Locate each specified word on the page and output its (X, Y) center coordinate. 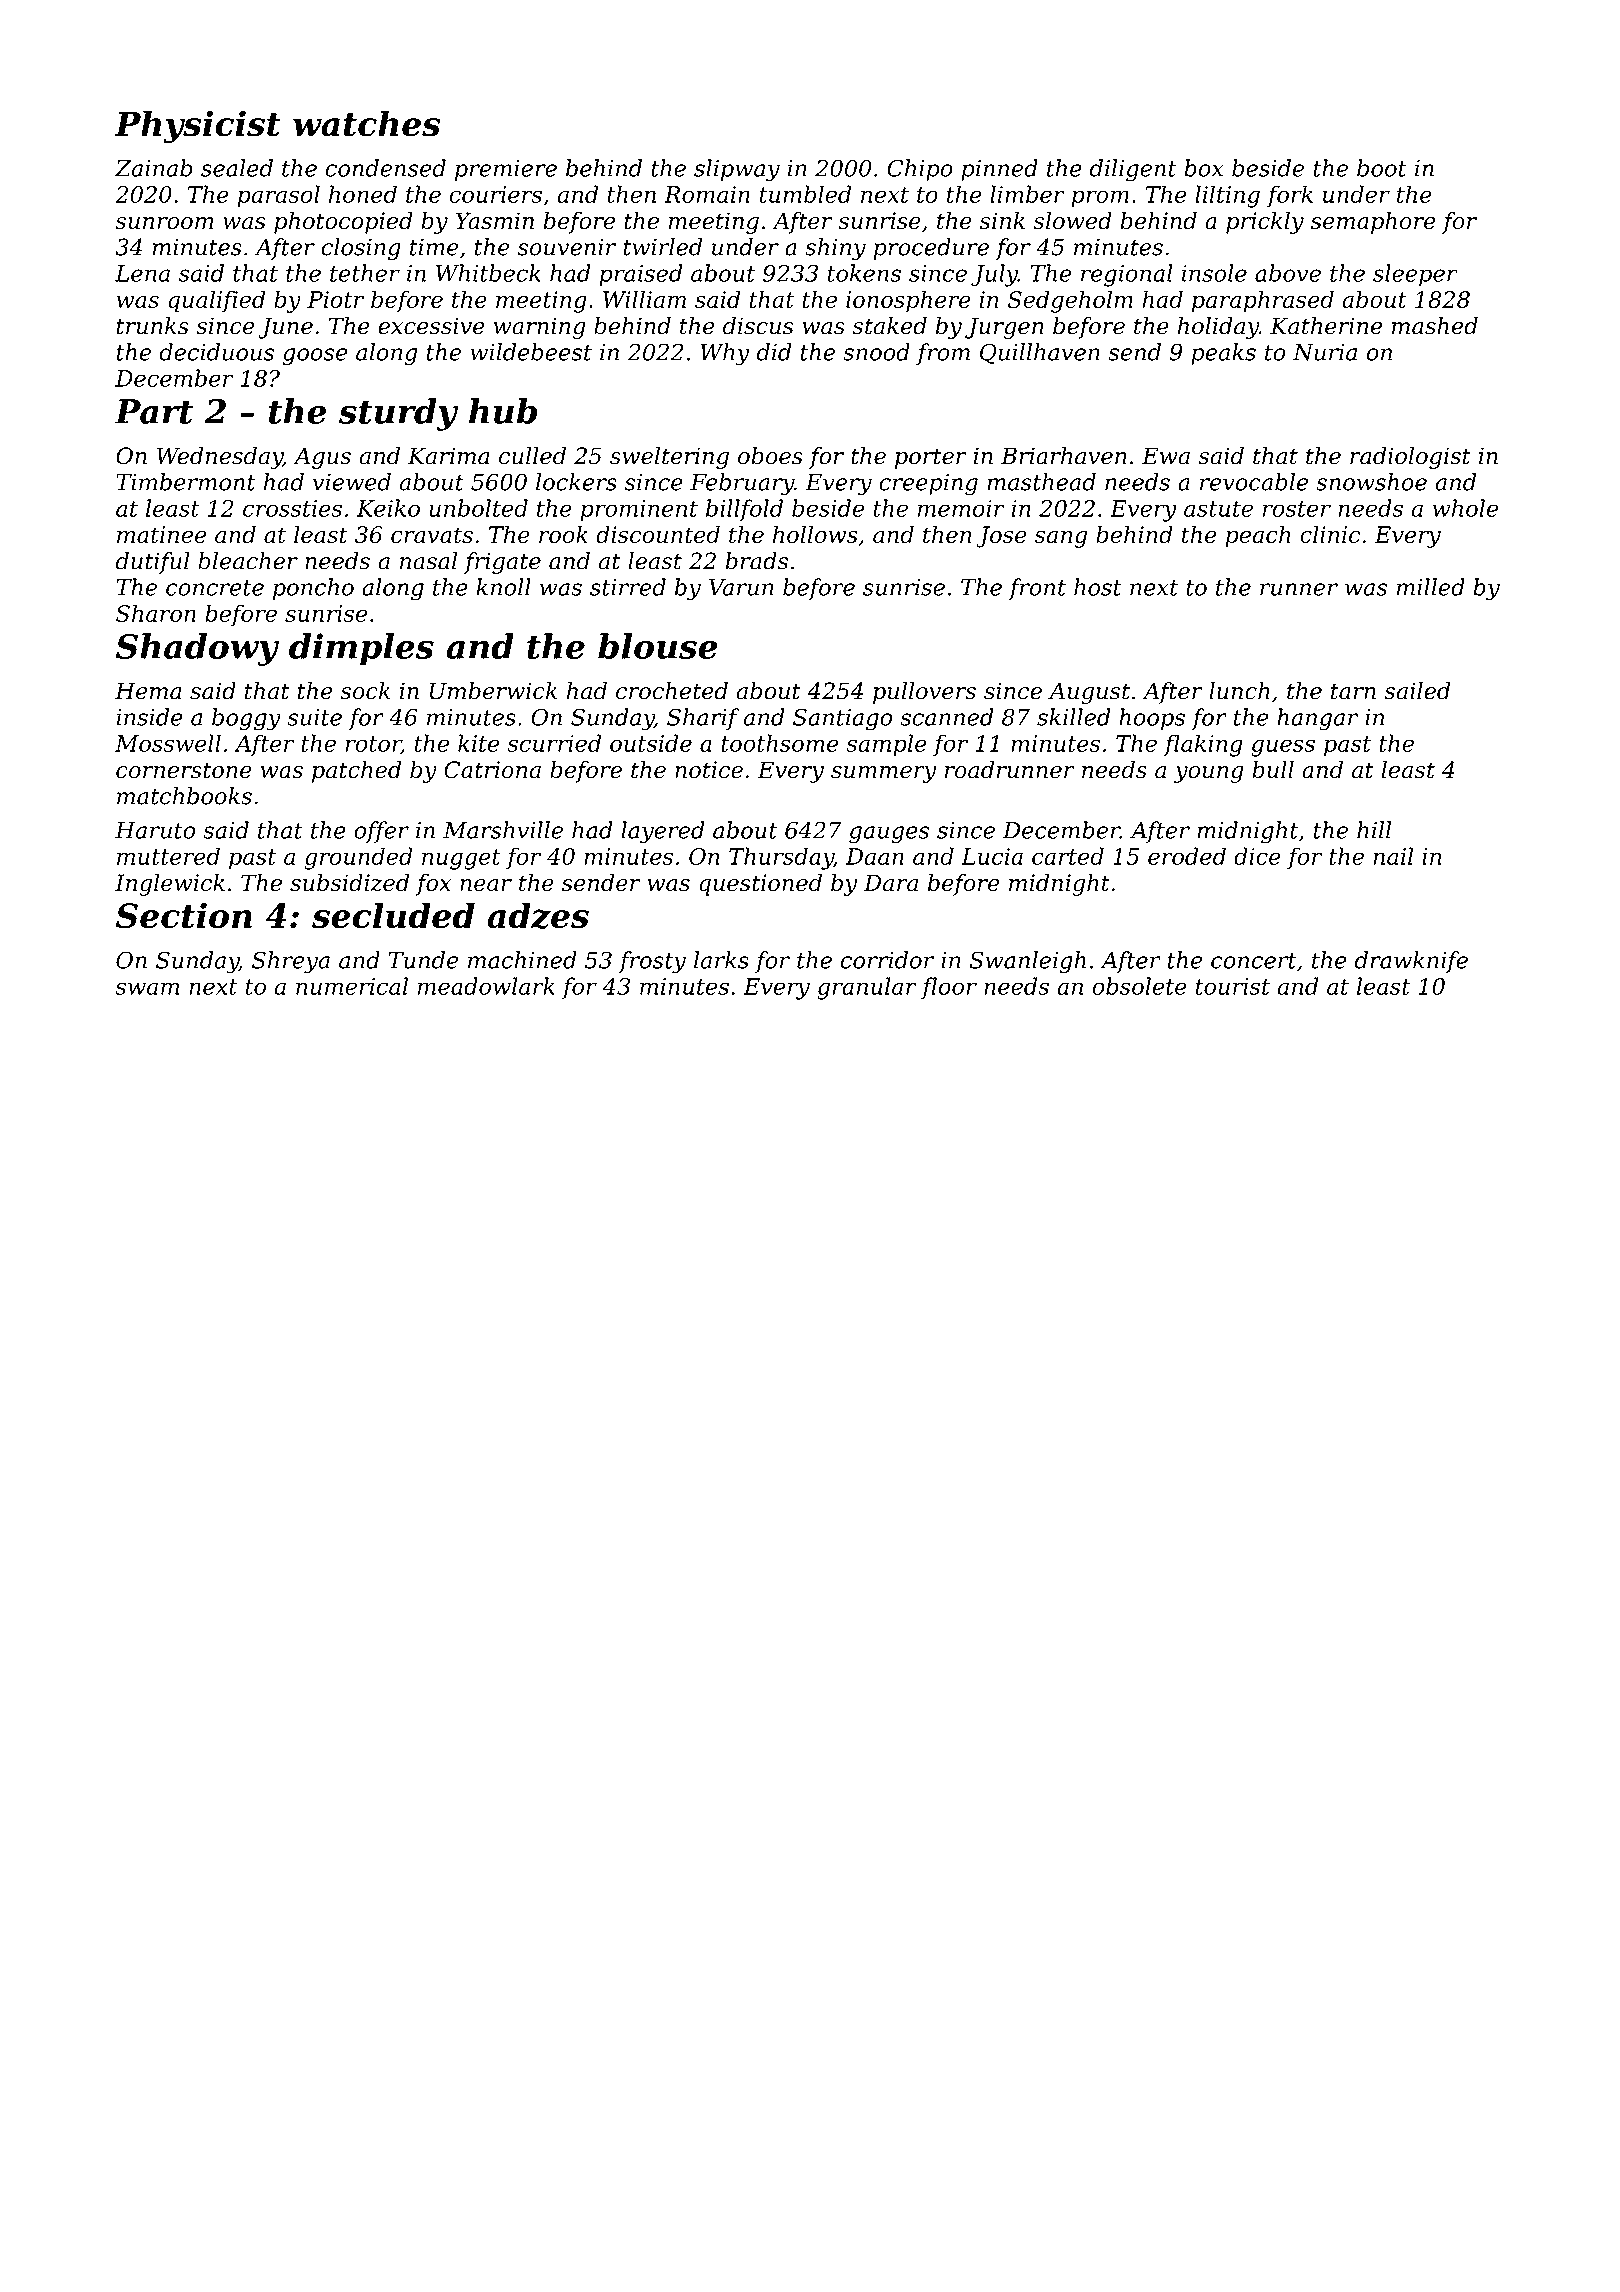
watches (366, 123)
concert (1254, 961)
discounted (658, 534)
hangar (1317, 719)
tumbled (806, 194)
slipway (737, 170)
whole (1465, 508)
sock (365, 691)
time (434, 247)
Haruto (155, 830)
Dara (891, 883)
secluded (393, 915)
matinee (162, 534)
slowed (1073, 221)
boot (1382, 168)
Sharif (703, 719)
